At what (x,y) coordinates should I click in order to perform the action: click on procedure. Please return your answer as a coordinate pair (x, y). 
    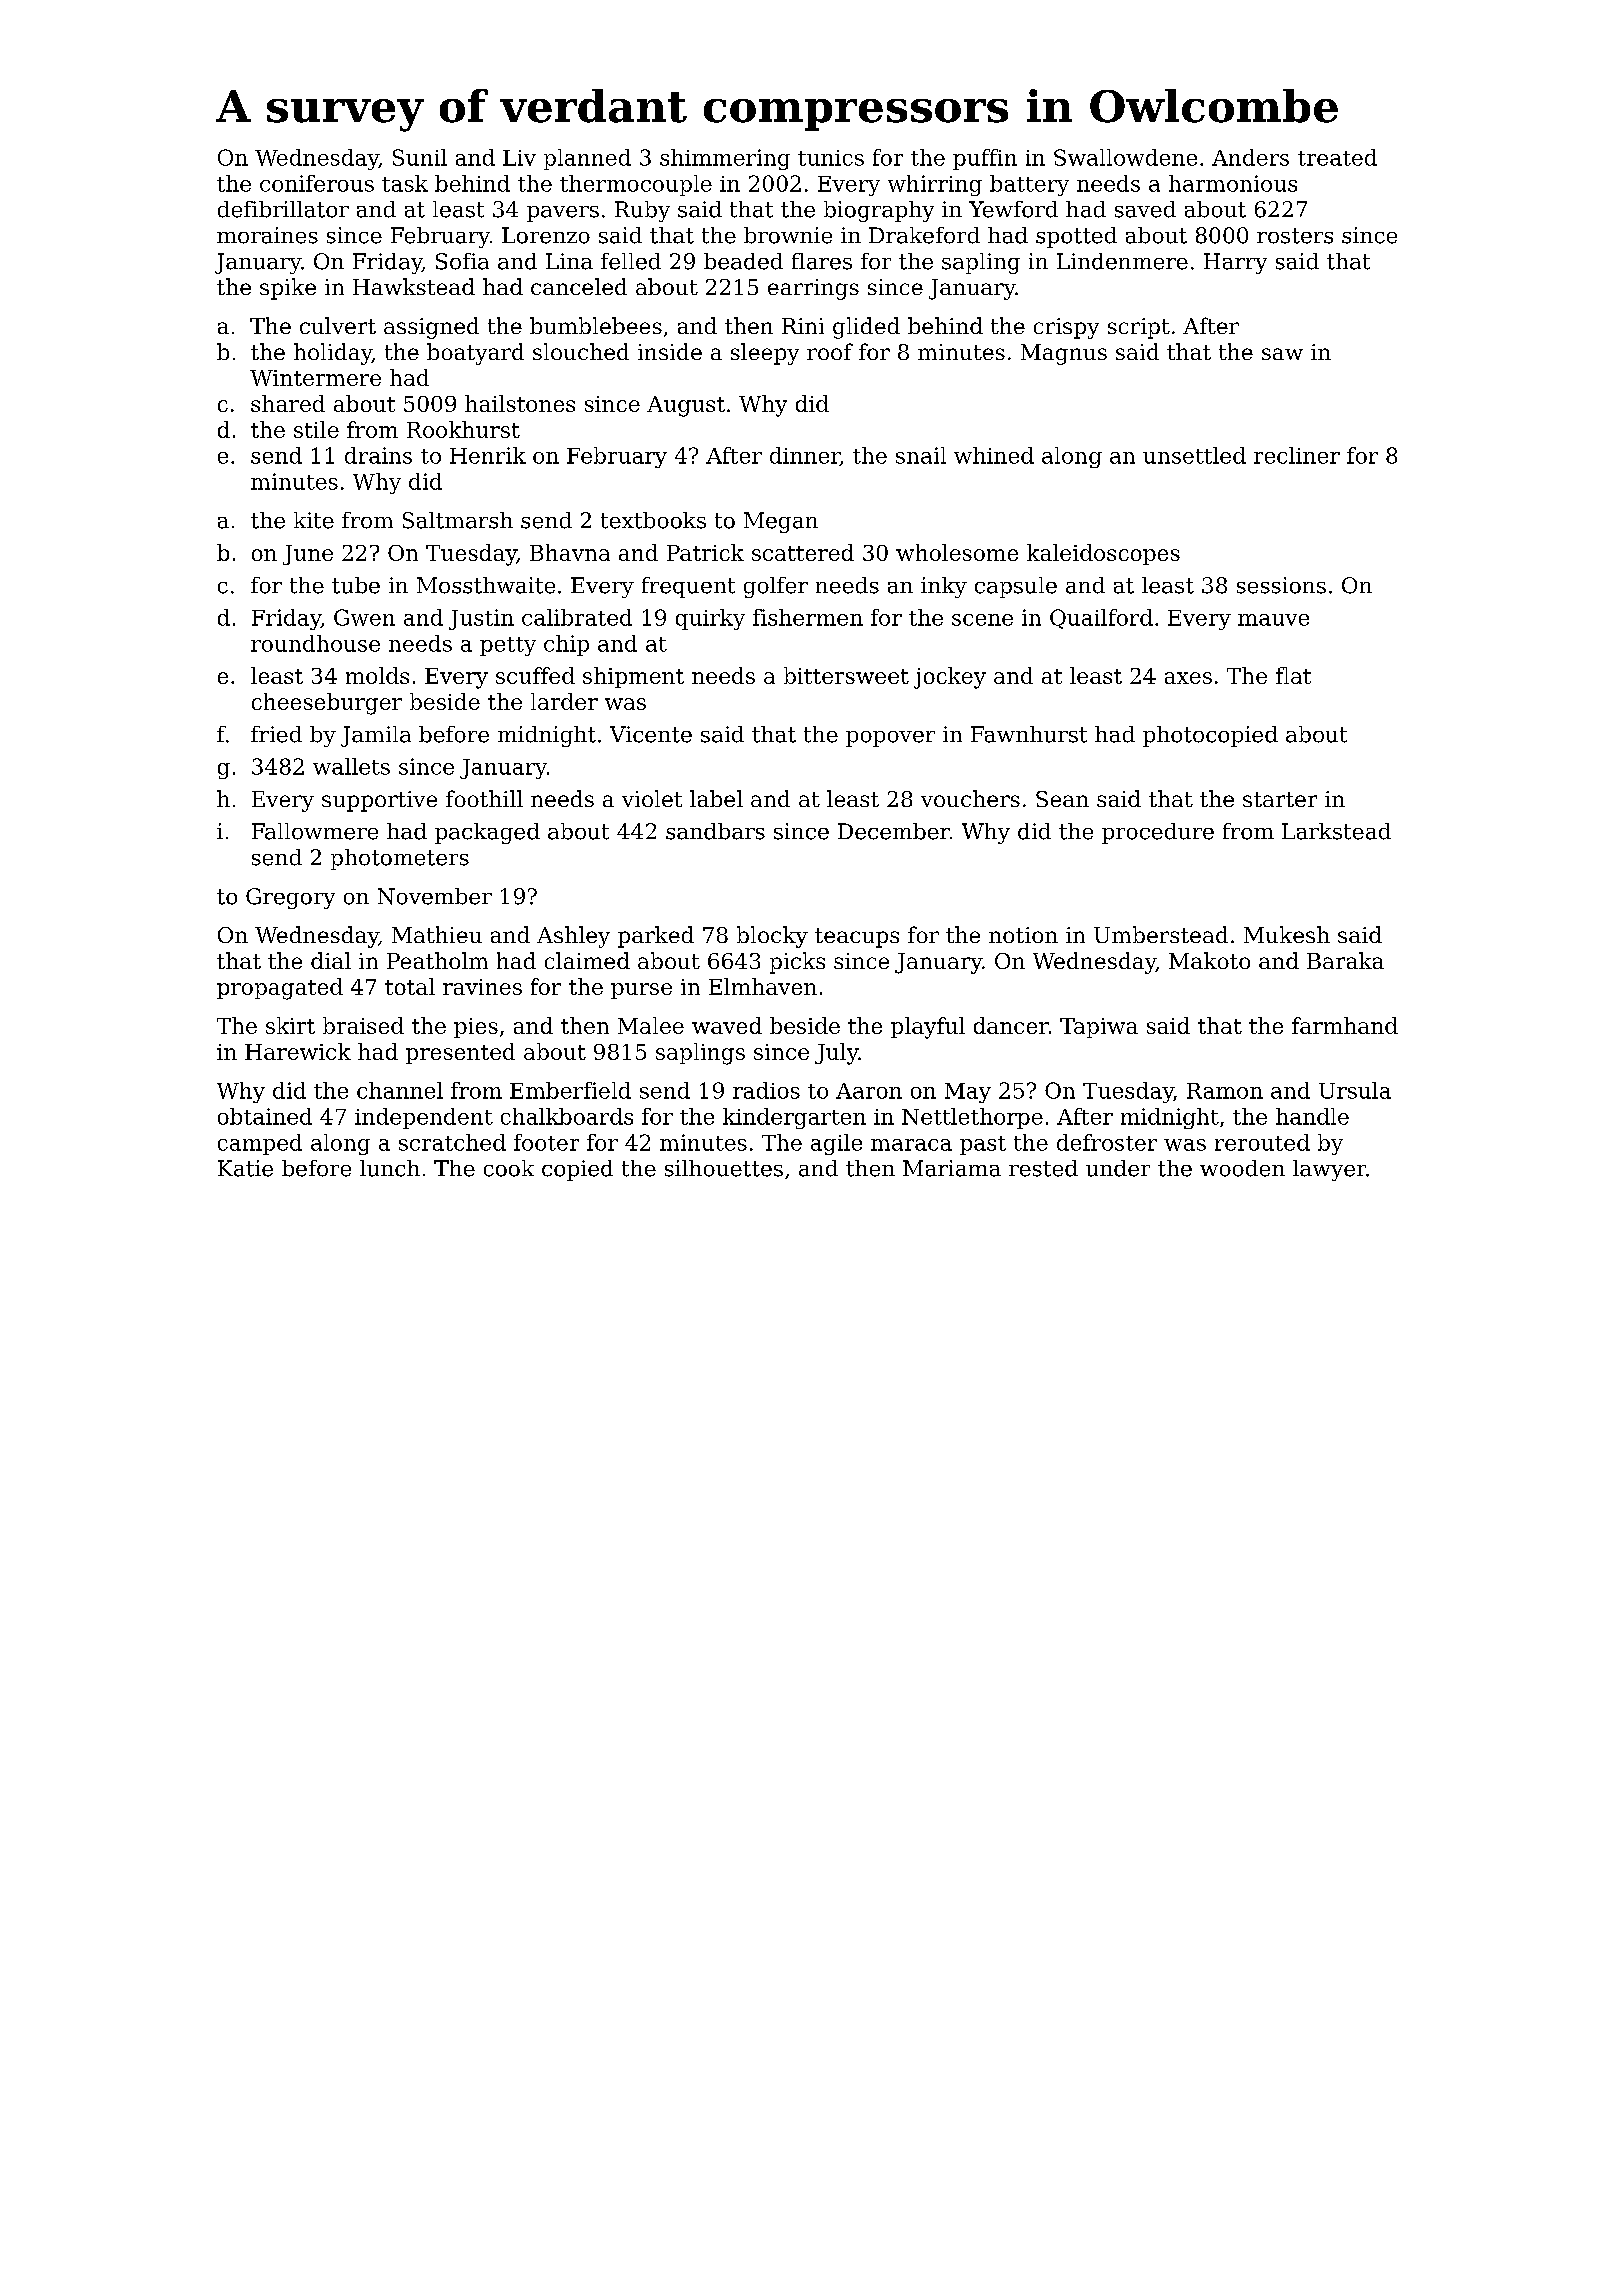
    Looking at the image, I should click on (1158, 833).
